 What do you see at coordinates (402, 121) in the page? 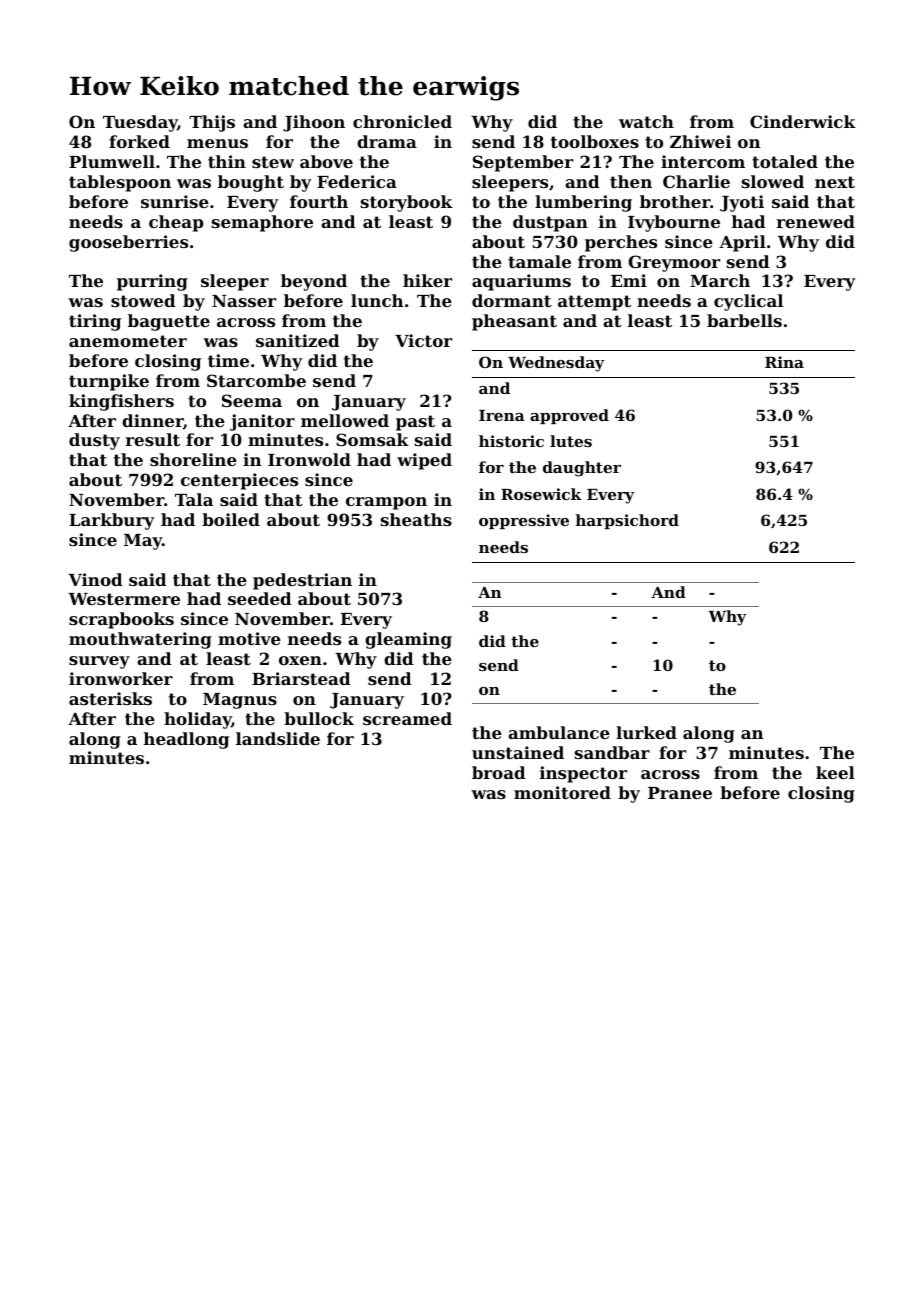
I see `chronicled` at bounding box center [402, 121].
